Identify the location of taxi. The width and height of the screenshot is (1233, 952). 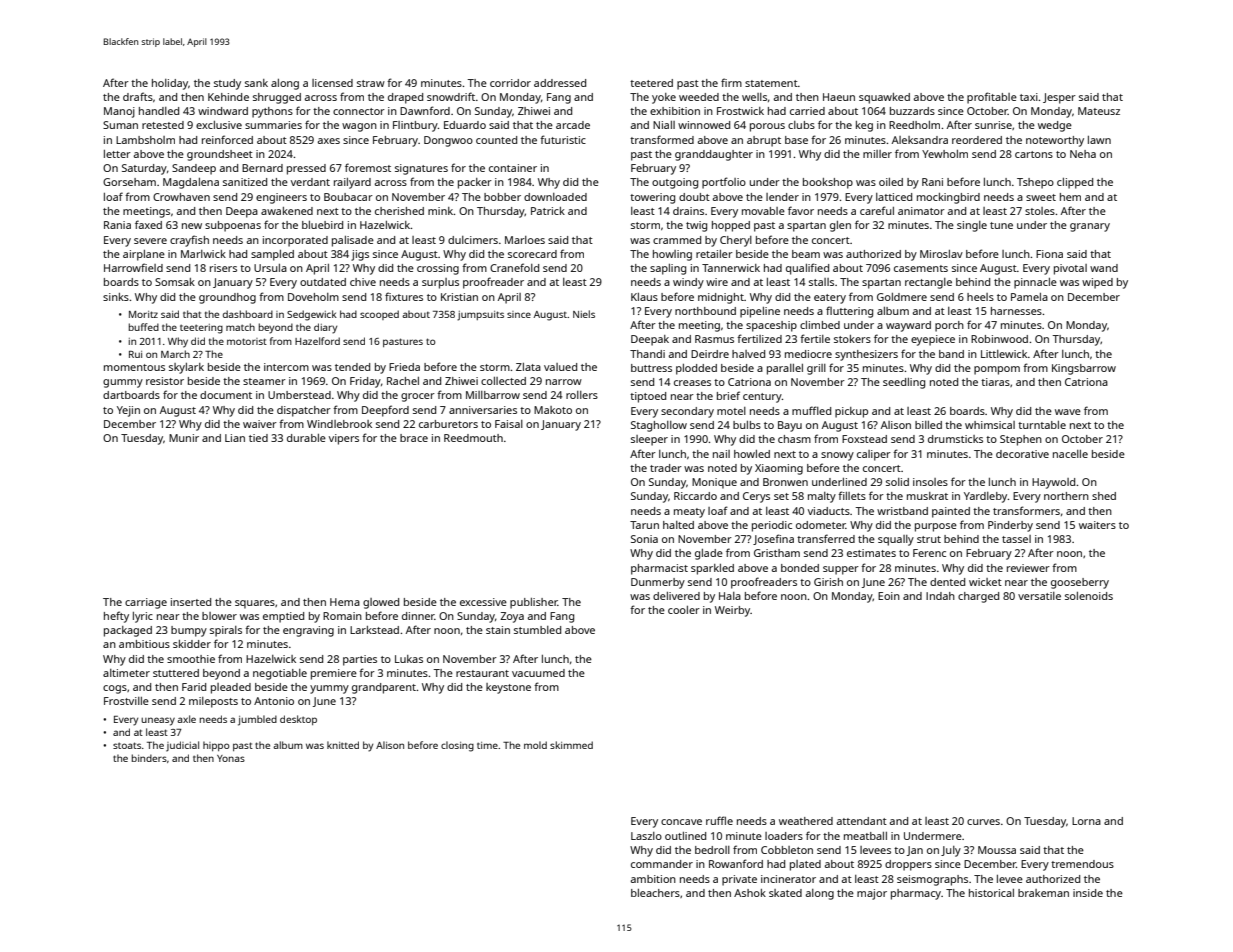
(1029, 97).
